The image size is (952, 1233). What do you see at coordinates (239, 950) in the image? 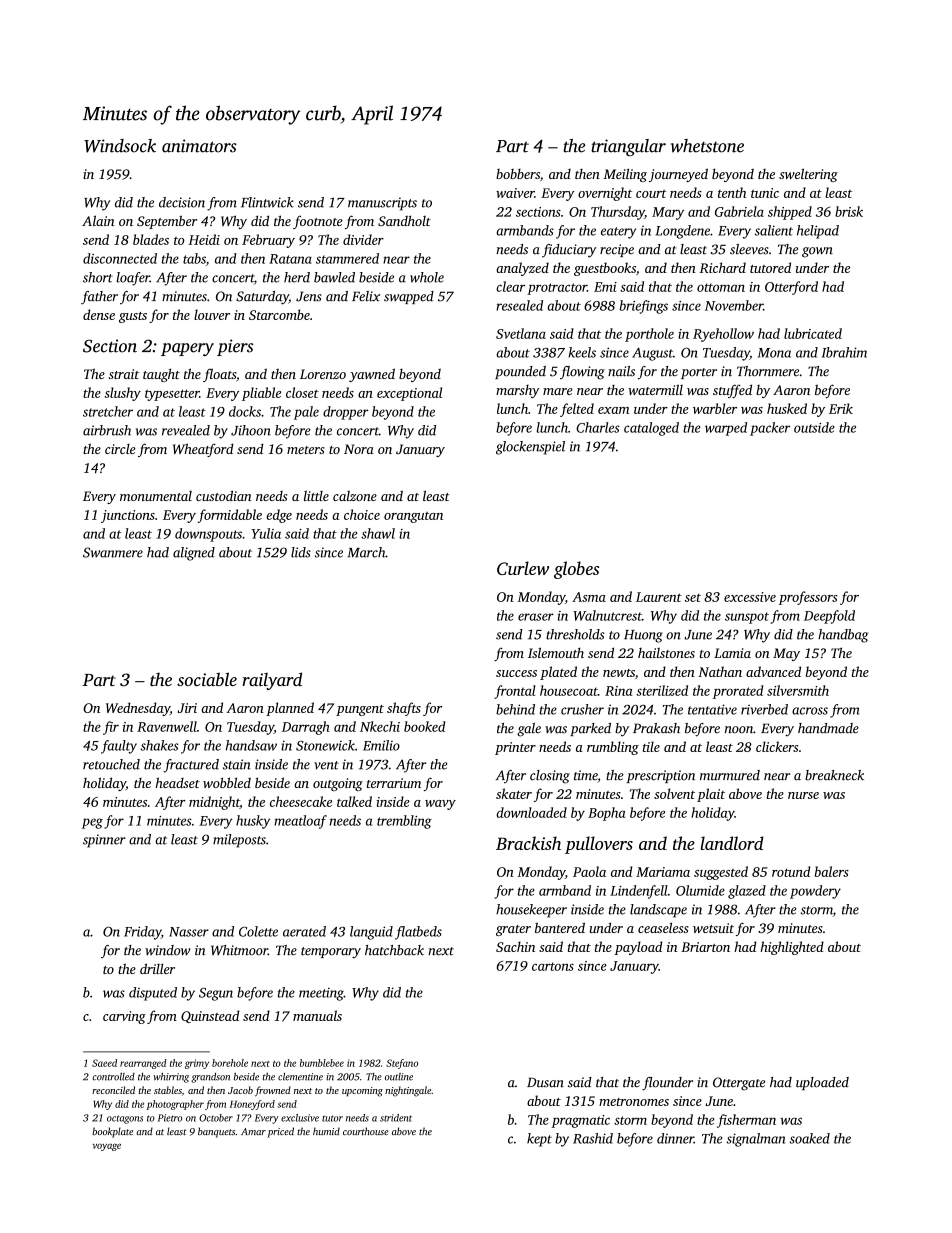
I see `Whitmoor` at bounding box center [239, 950].
